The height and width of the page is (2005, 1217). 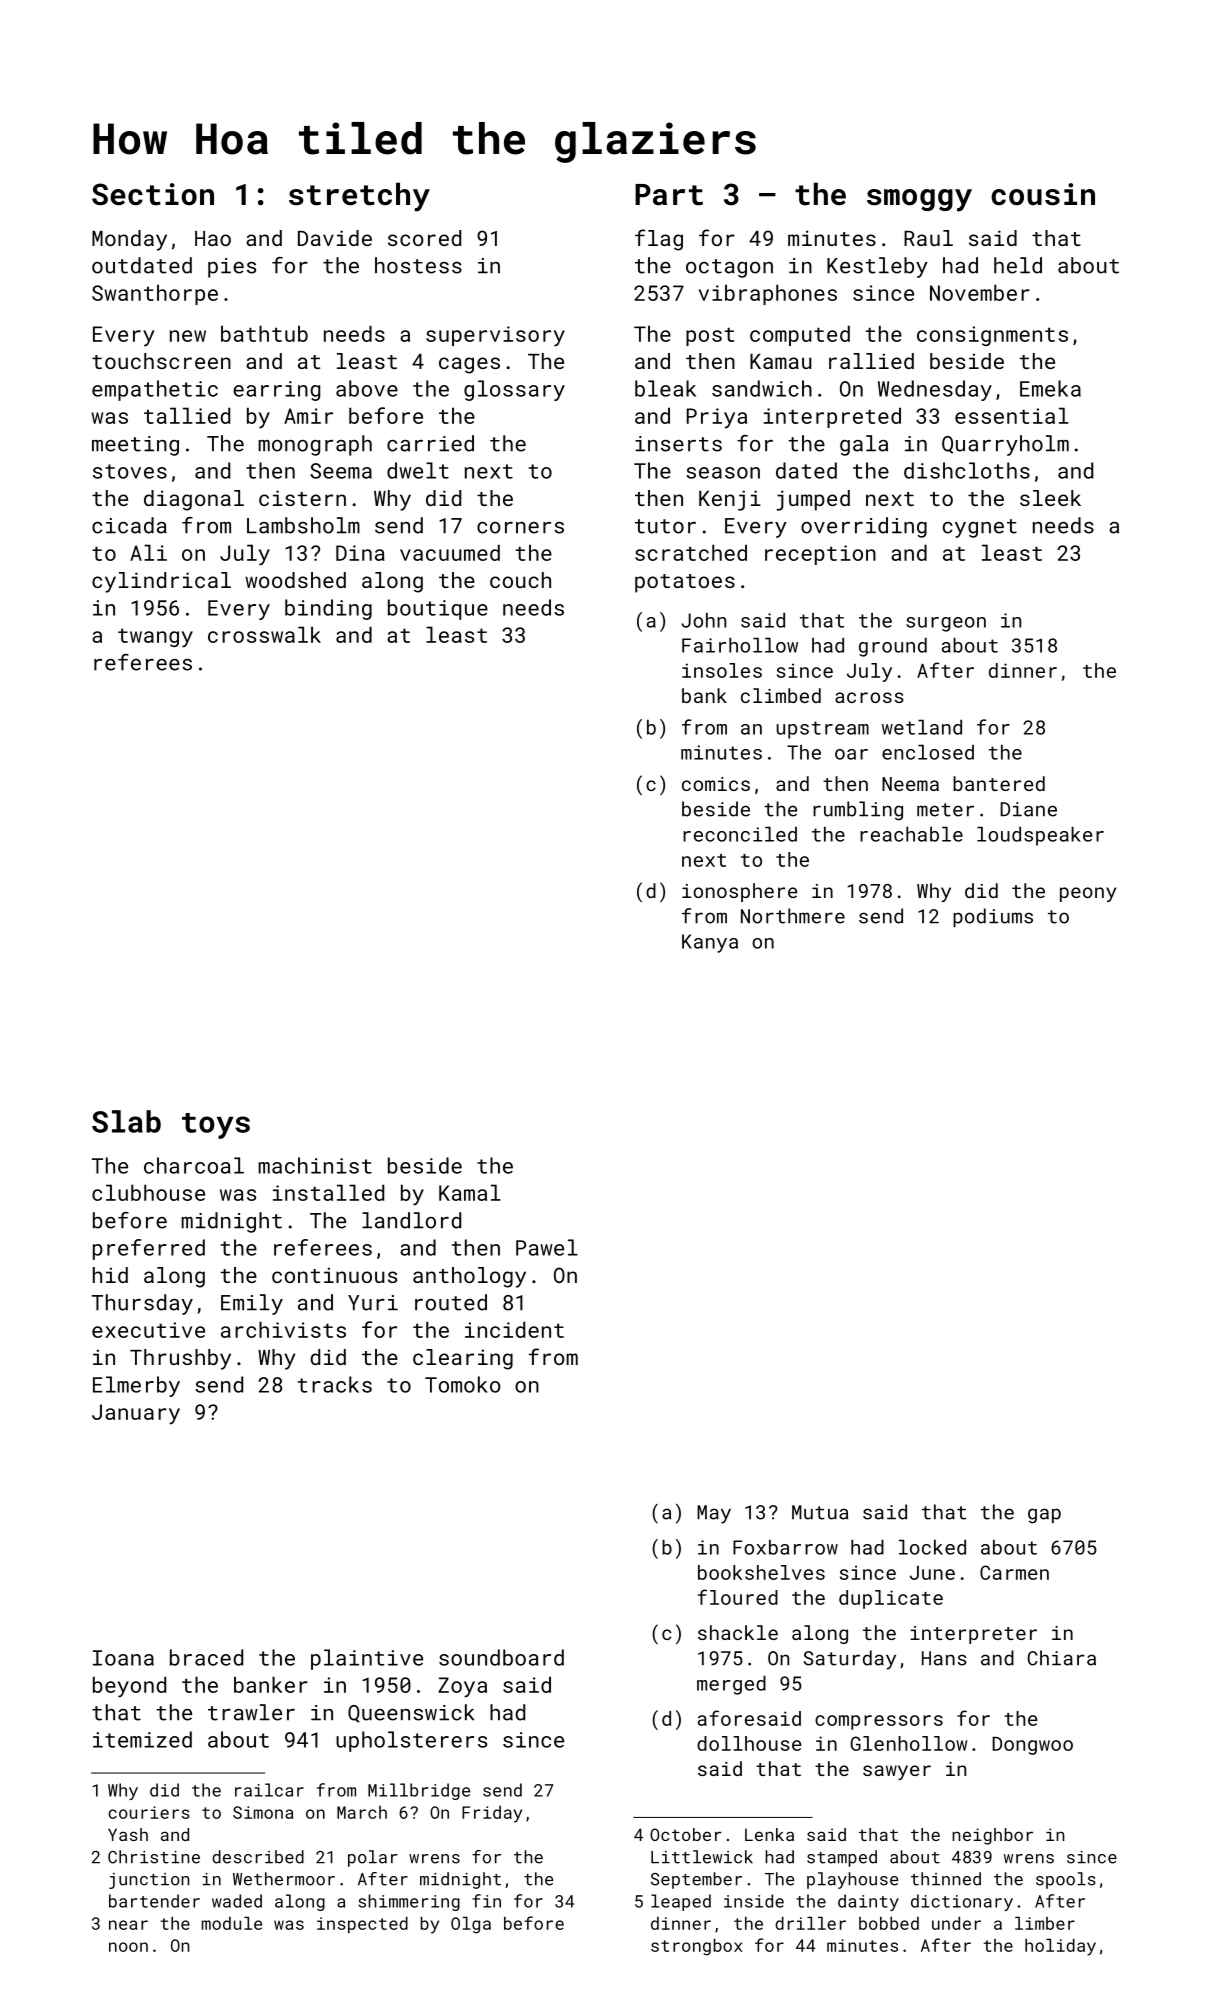 I want to click on Part, so click(x=669, y=195).
